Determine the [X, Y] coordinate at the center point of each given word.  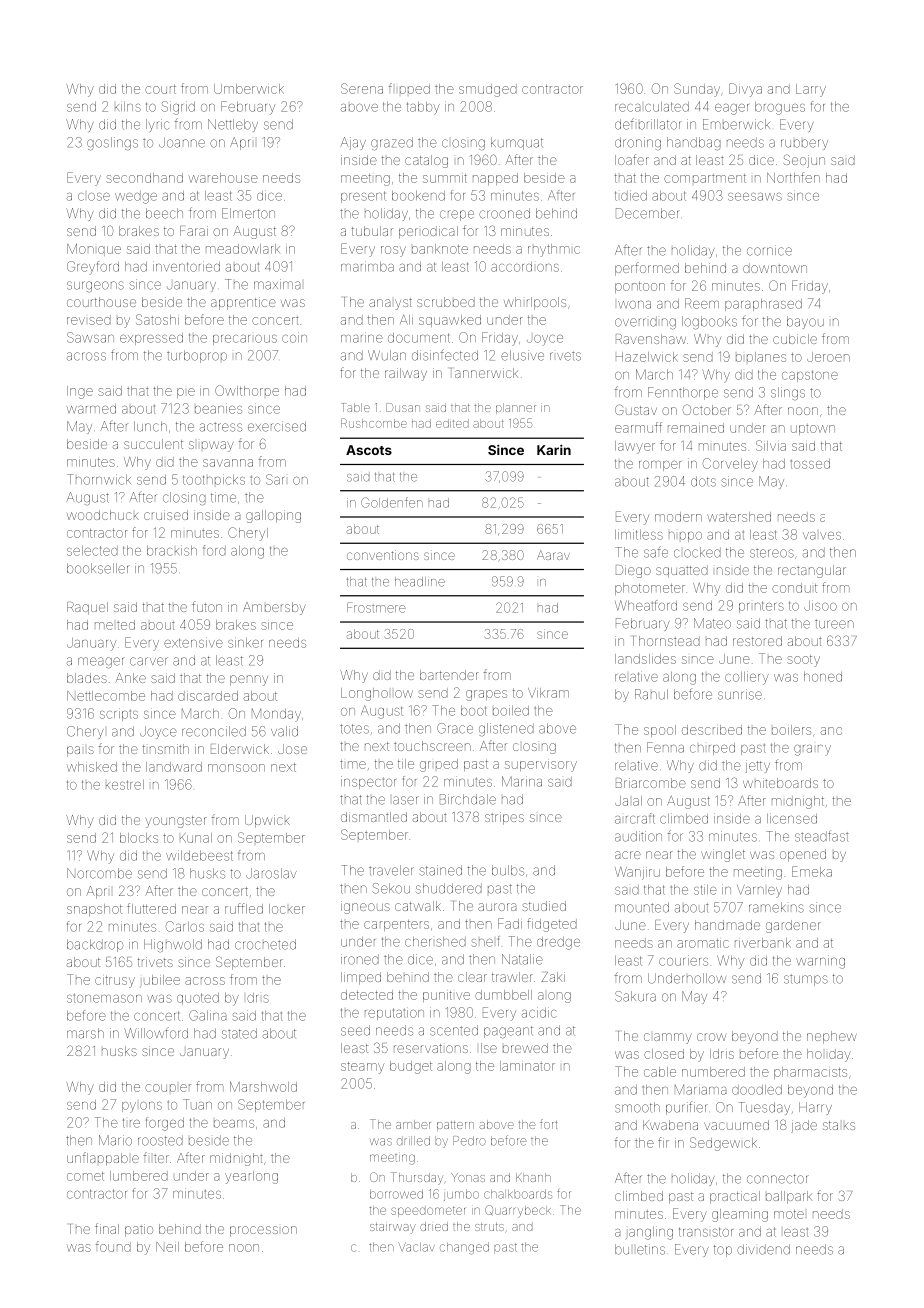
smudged [488, 90]
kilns [128, 106]
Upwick [267, 821]
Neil [167, 1247]
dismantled [374, 817]
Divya [745, 90]
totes [354, 729]
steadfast [822, 836]
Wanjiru [637, 873]
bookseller [98, 568]
